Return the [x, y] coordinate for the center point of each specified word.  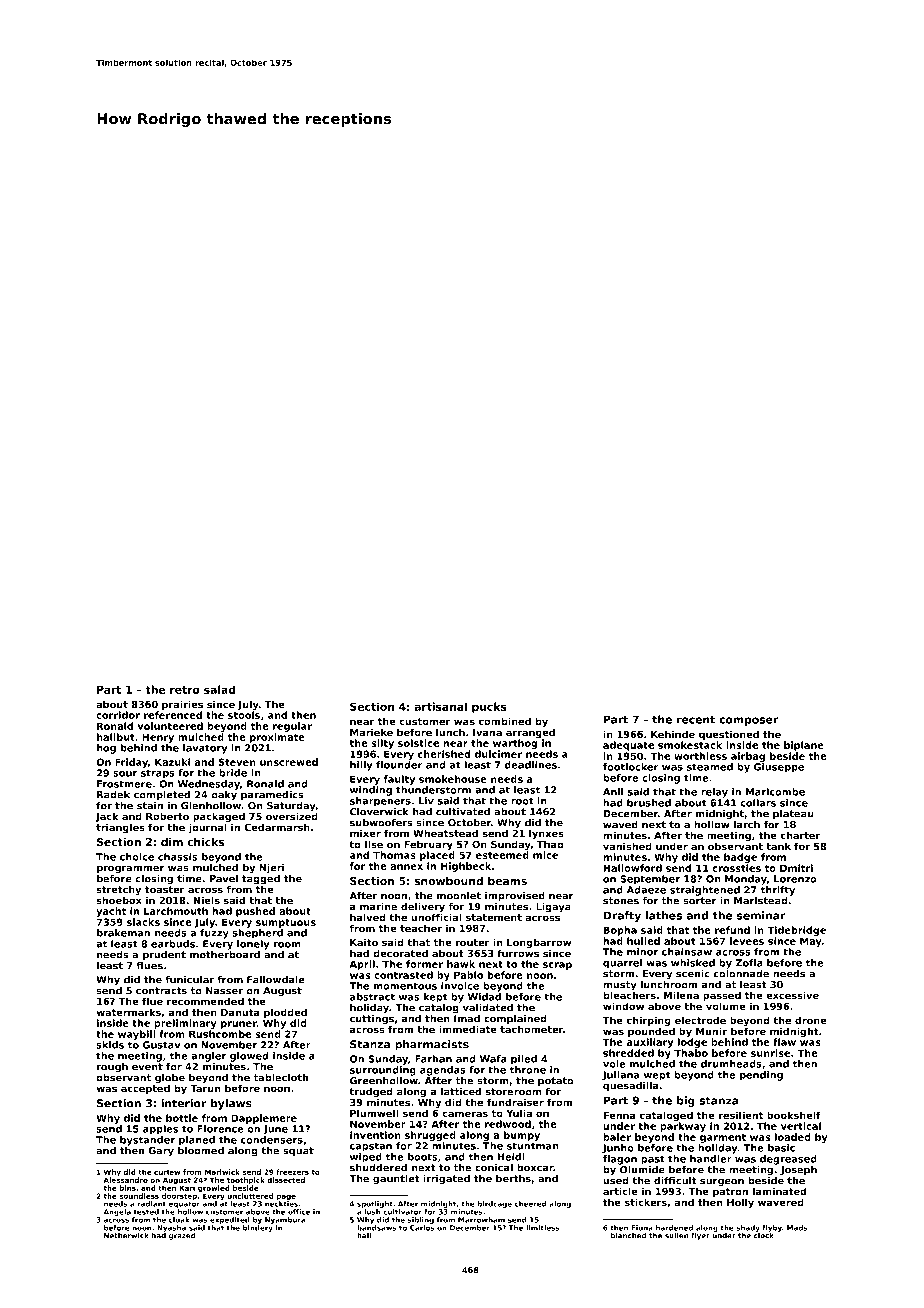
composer [748, 721]
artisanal [440, 706]
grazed [182, 1236]
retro [185, 690]
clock [764, 1236]
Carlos [422, 1228]
